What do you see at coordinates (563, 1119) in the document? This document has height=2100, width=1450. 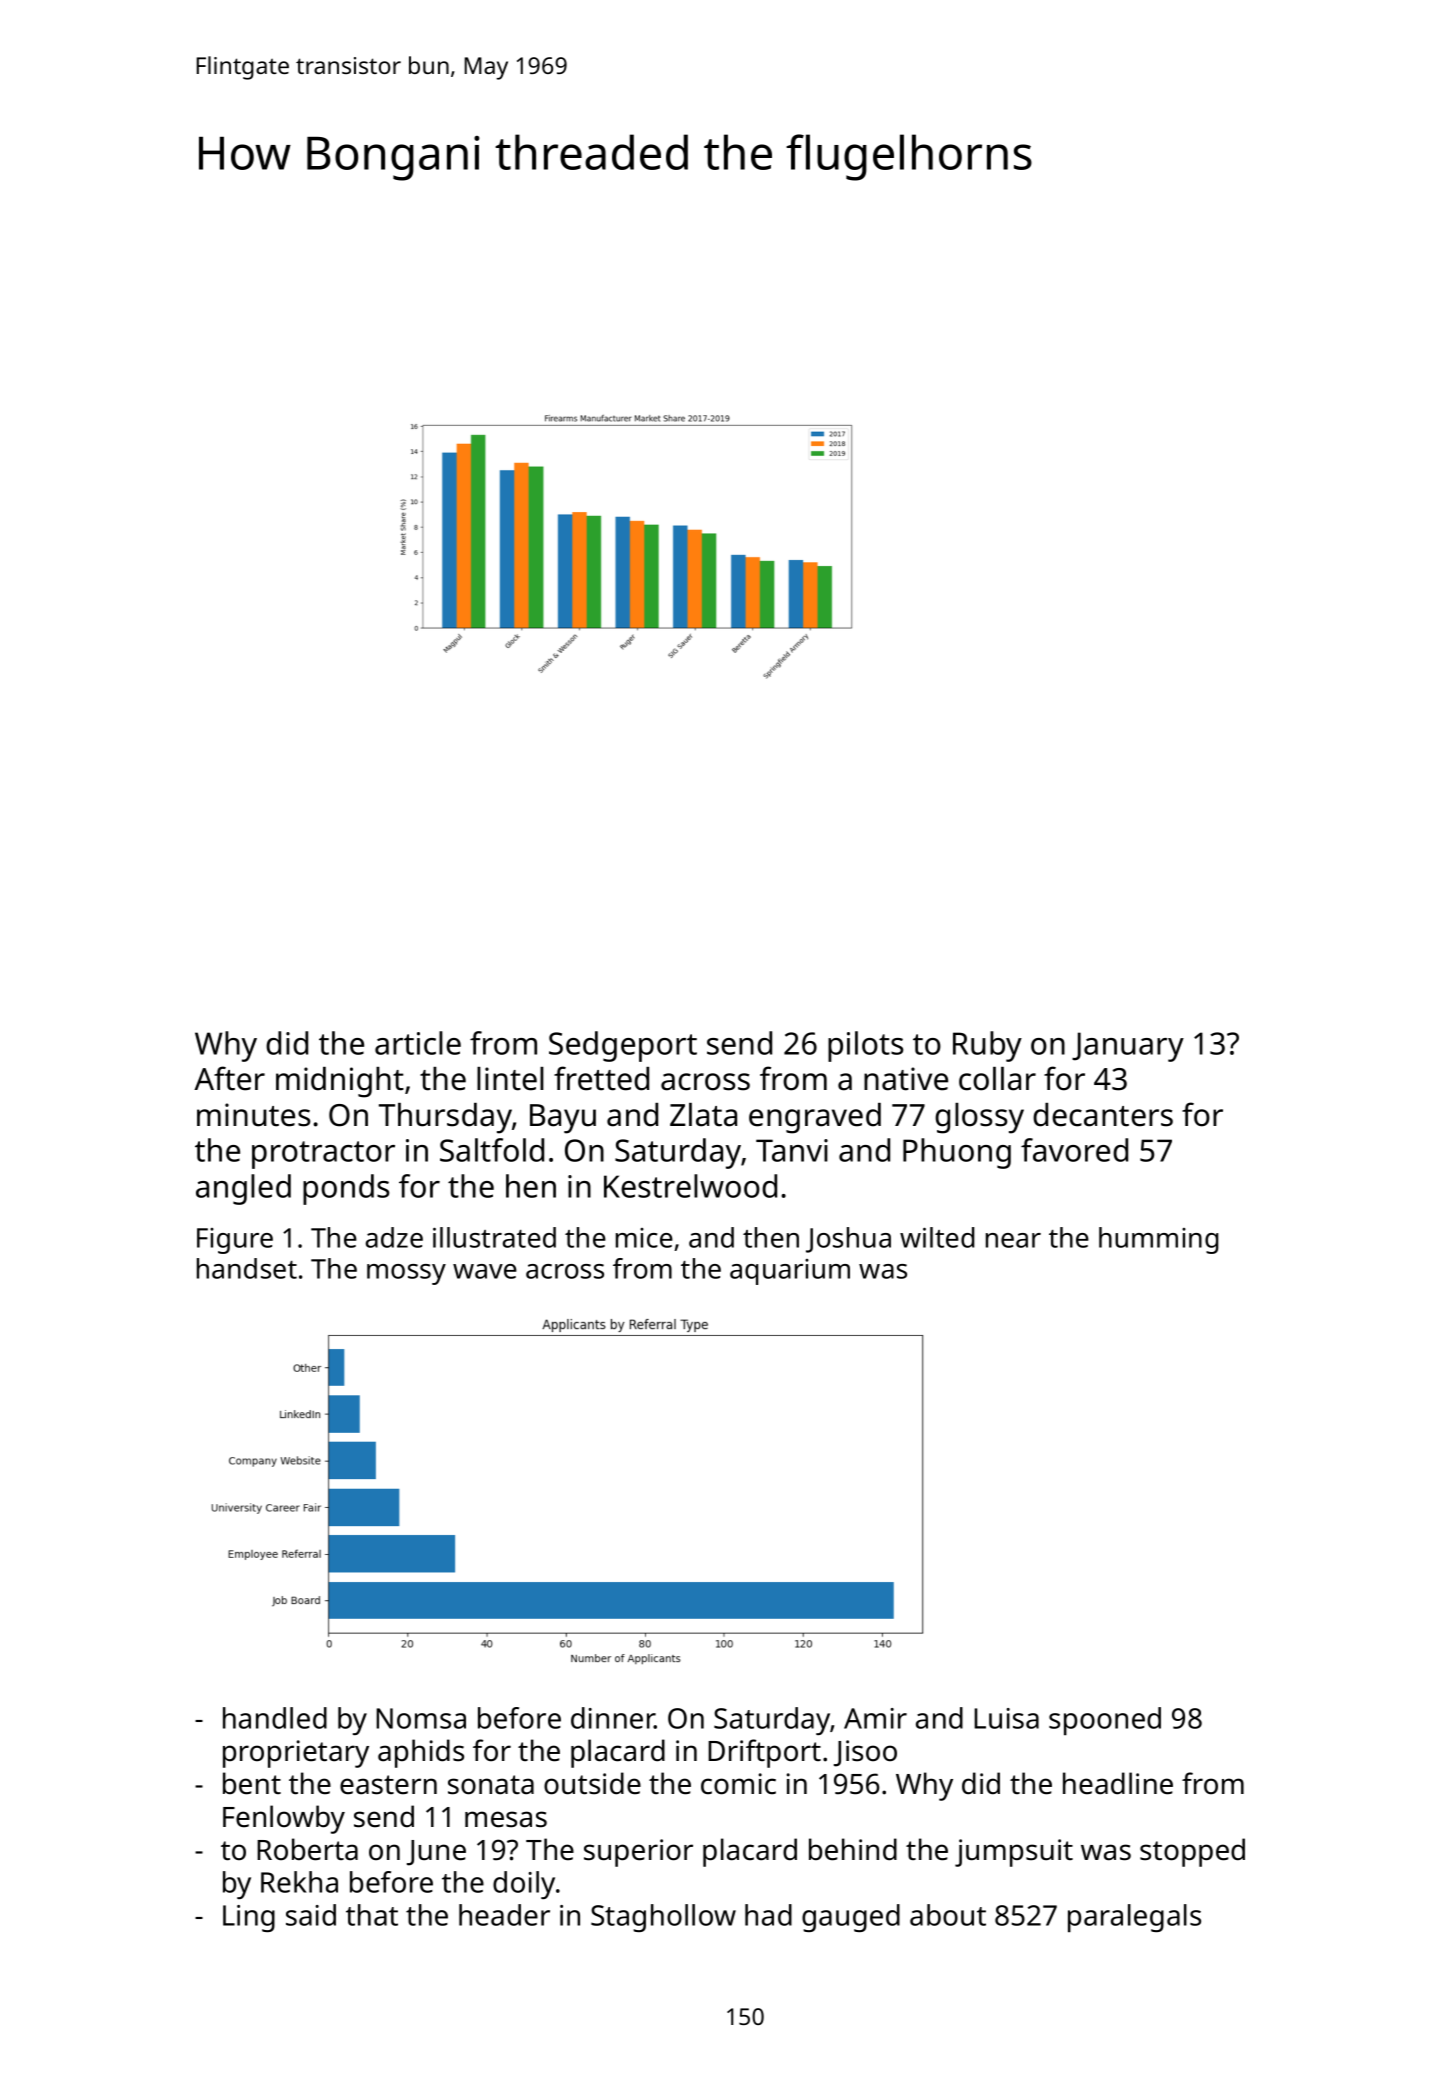 I see `Bayu` at bounding box center [563, 1119].
